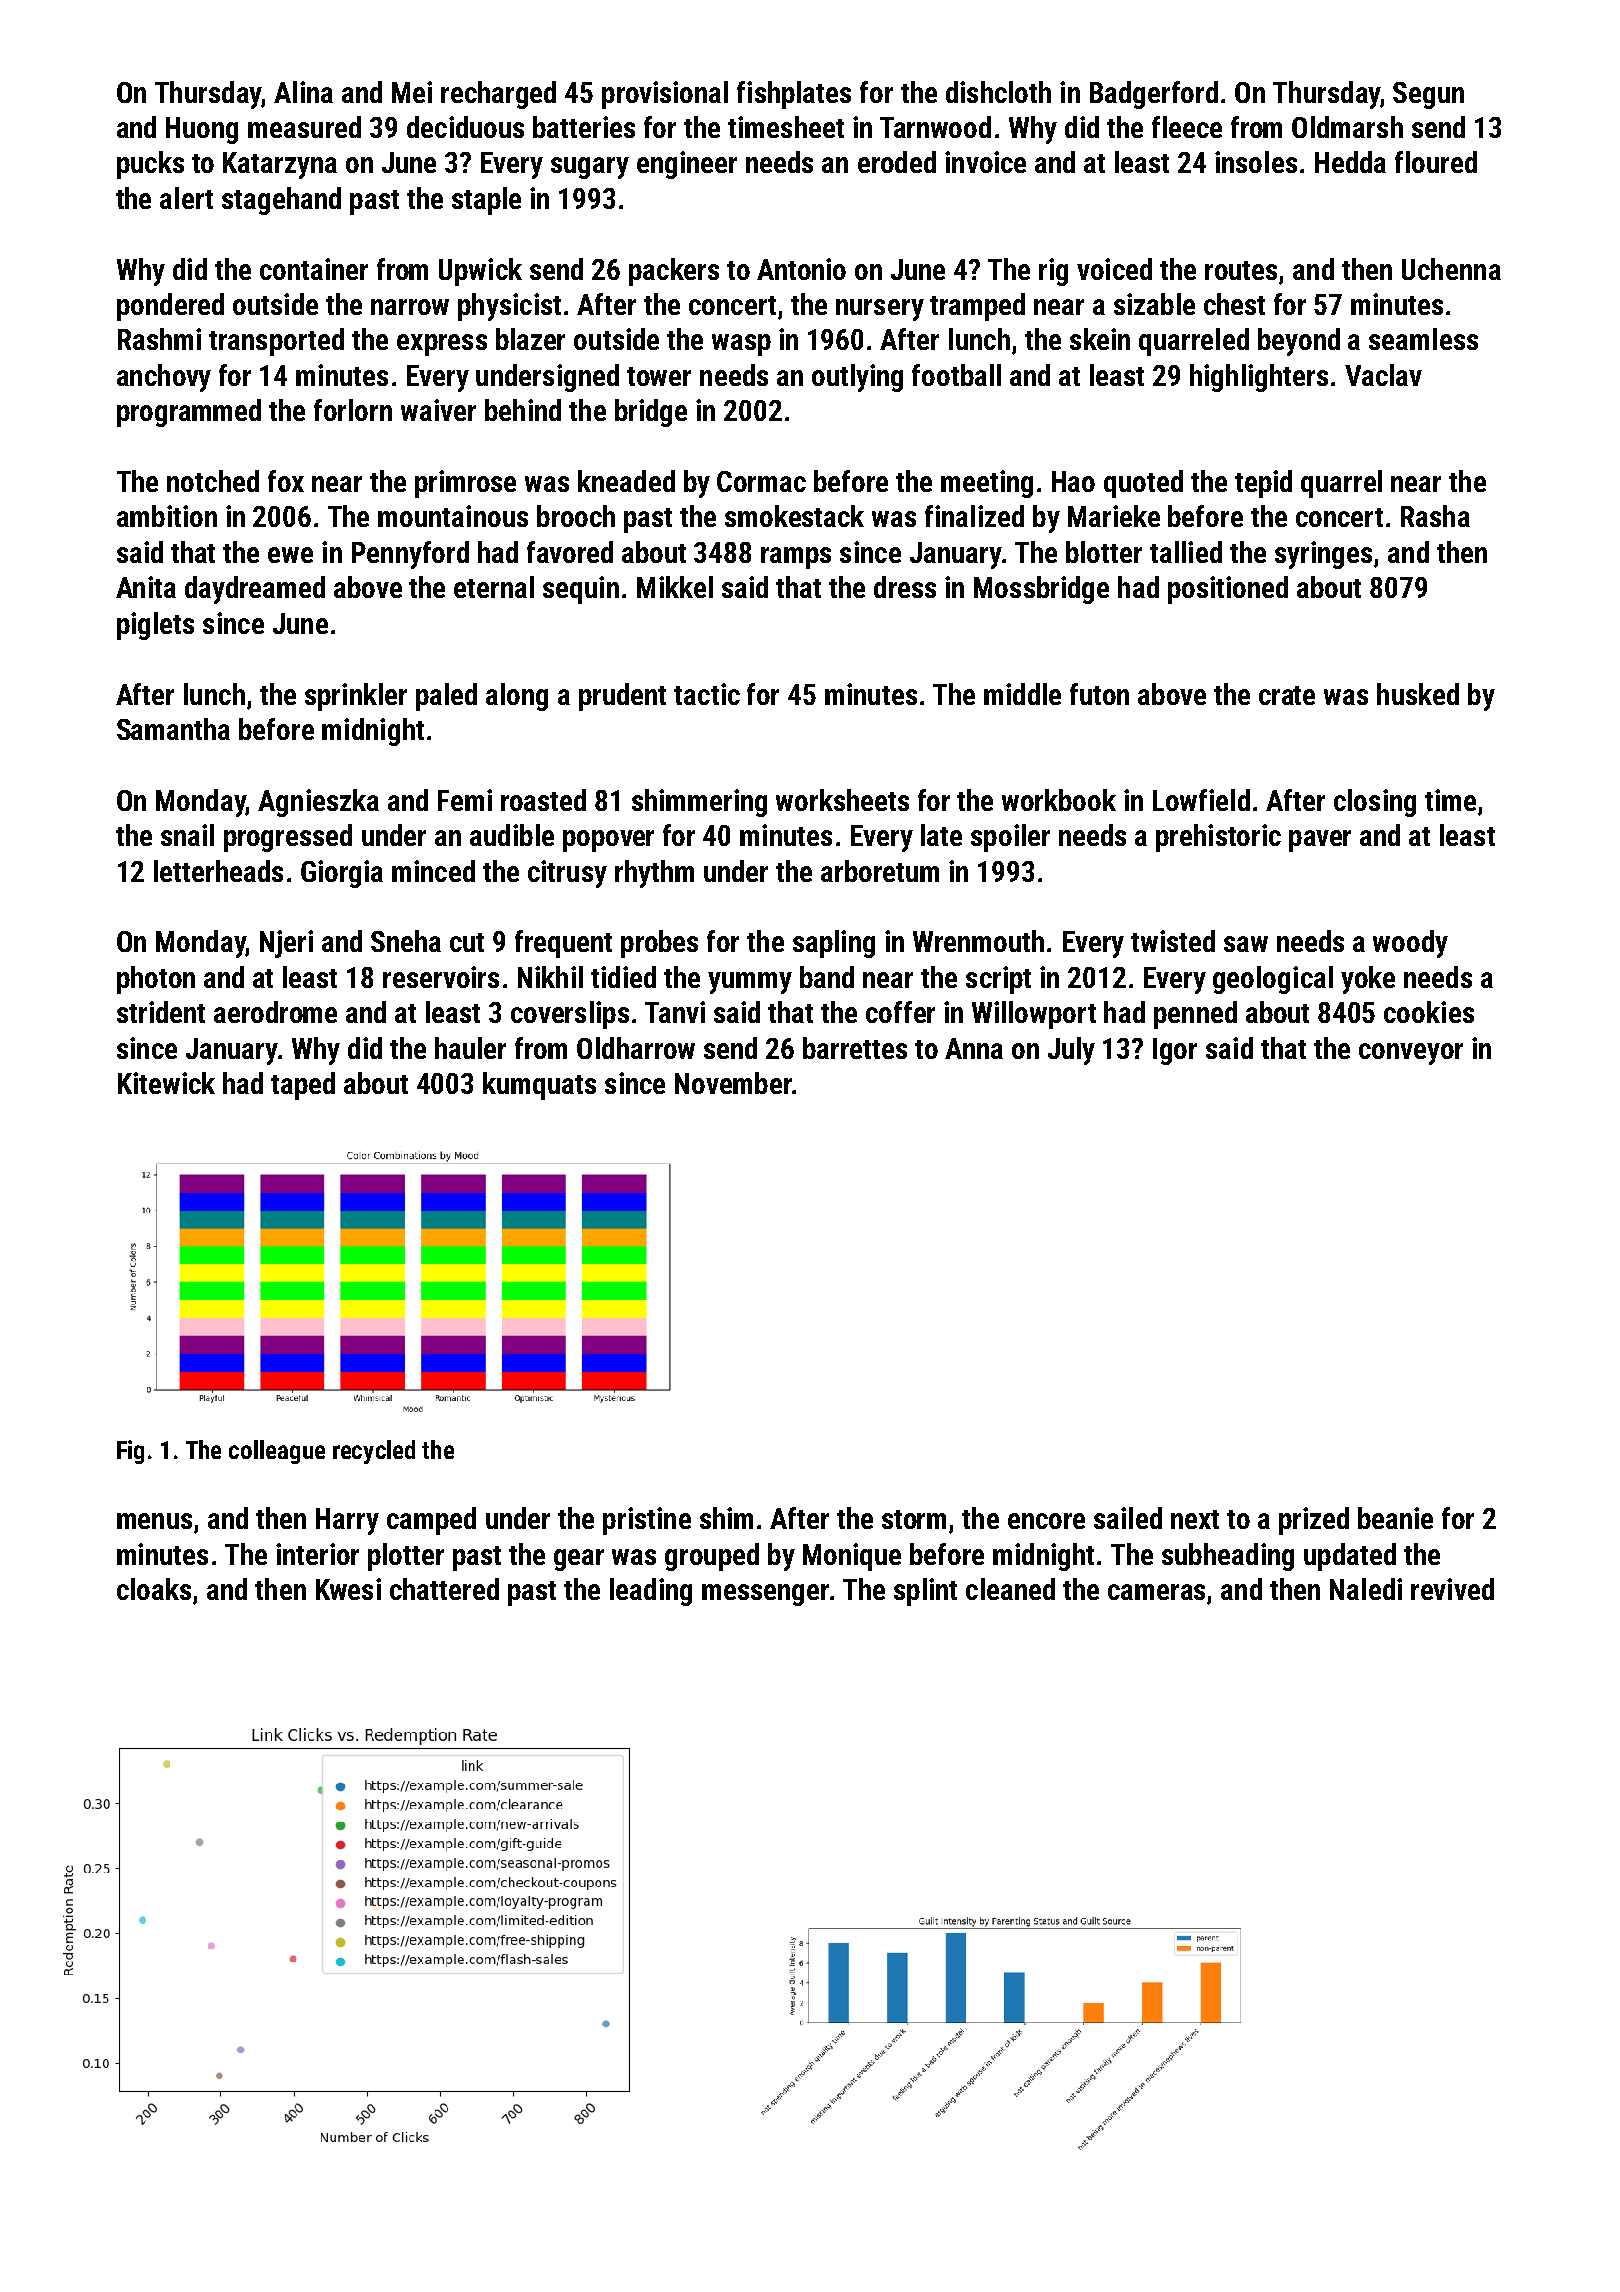 The height and width of the screenshot is (2292, 1620). Describe the element at coordinates (1428, 95) in the screenshot. I see `Segun` at that location.
